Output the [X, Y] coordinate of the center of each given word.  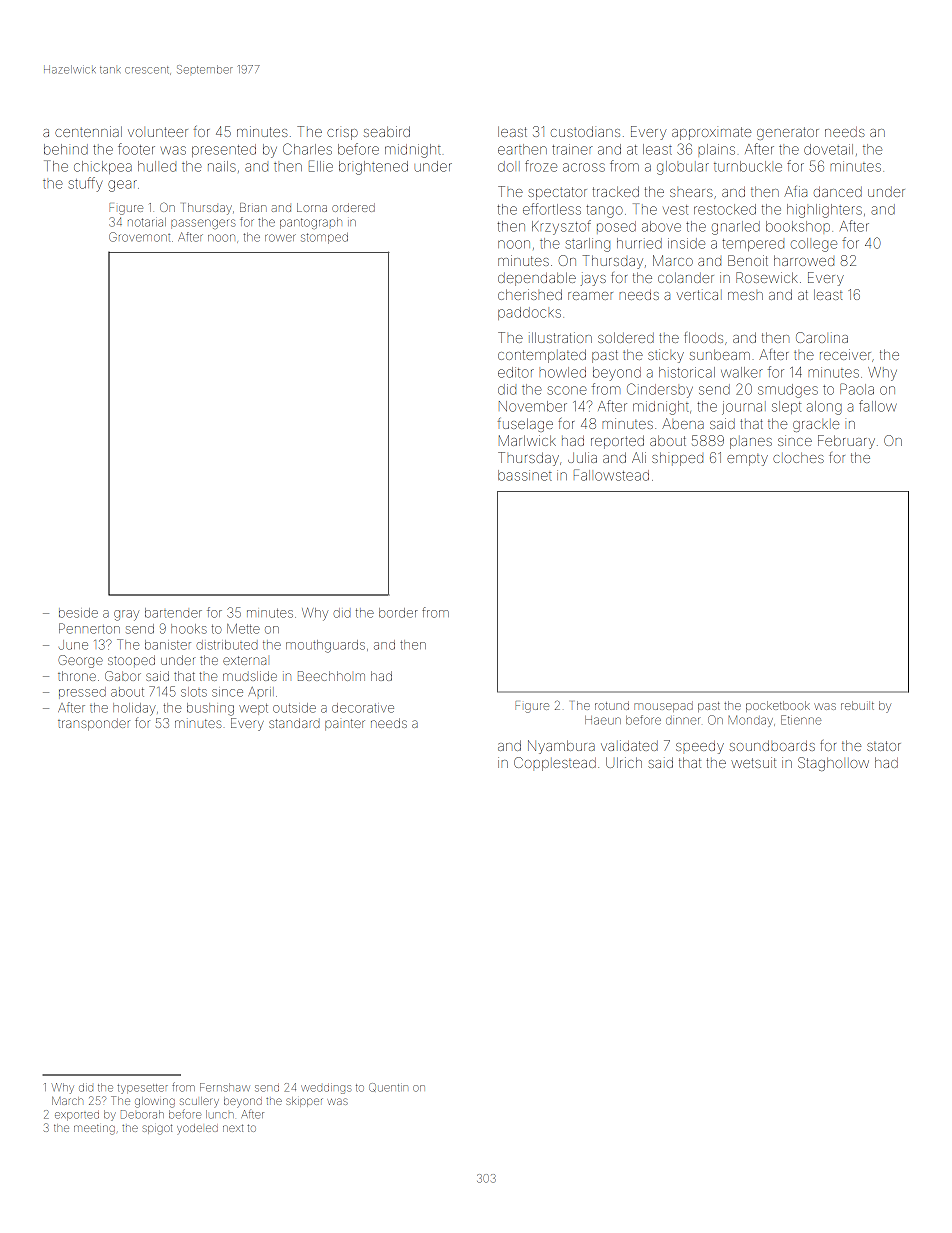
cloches [798, 458]
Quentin [388, 1087]
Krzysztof [561, 227]
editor [516, 372]
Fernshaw [225, 1087]
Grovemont [139, 237]
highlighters [824, 211]
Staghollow [833, 764]
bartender [173, 613]
